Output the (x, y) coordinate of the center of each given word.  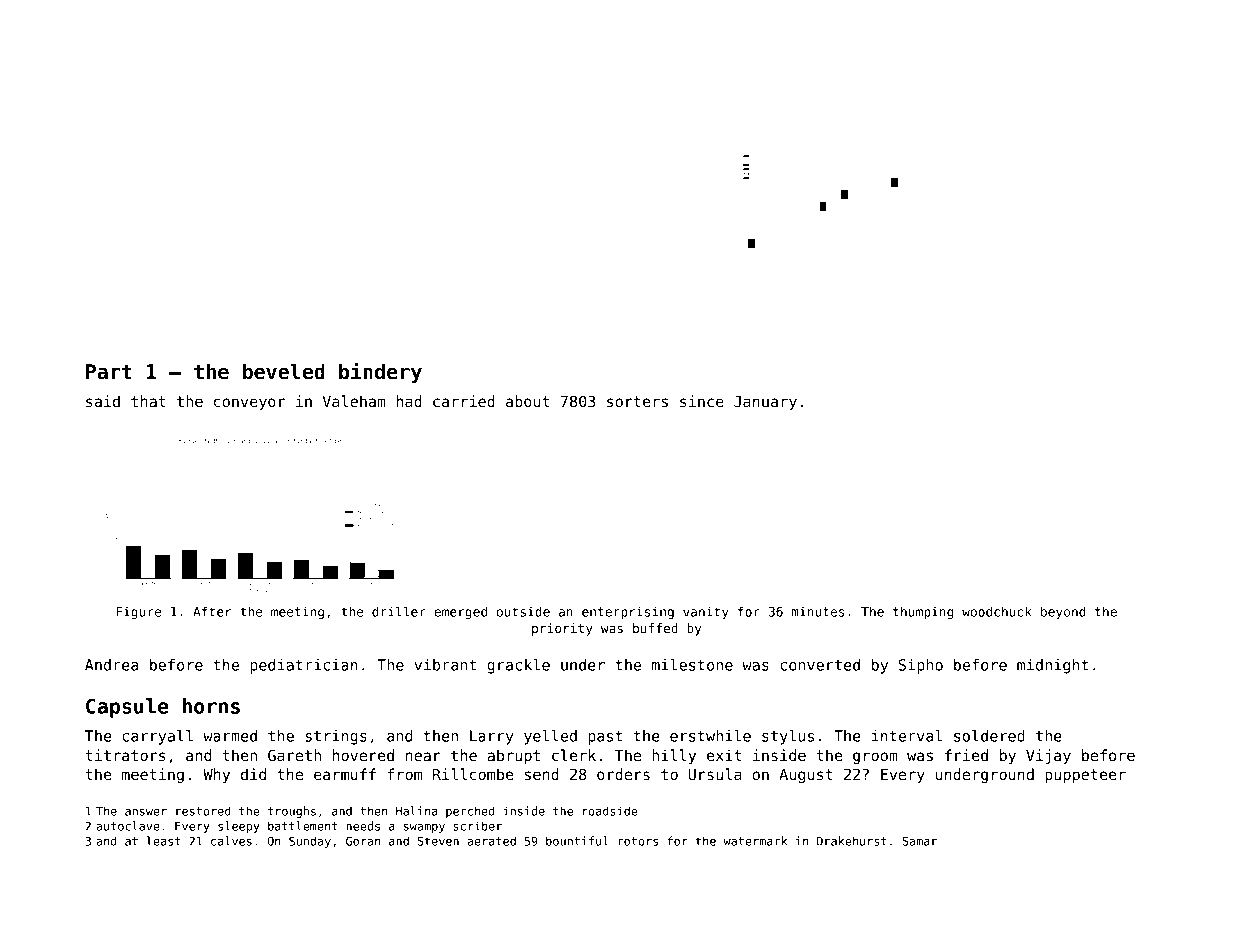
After (212, 611)
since (702, 401)
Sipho (921, 666)
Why (216, 775)
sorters (637, 401)
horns (211, 706)
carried (464, 401)
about (527, 401)
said (103, 401)
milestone (692, 665)
